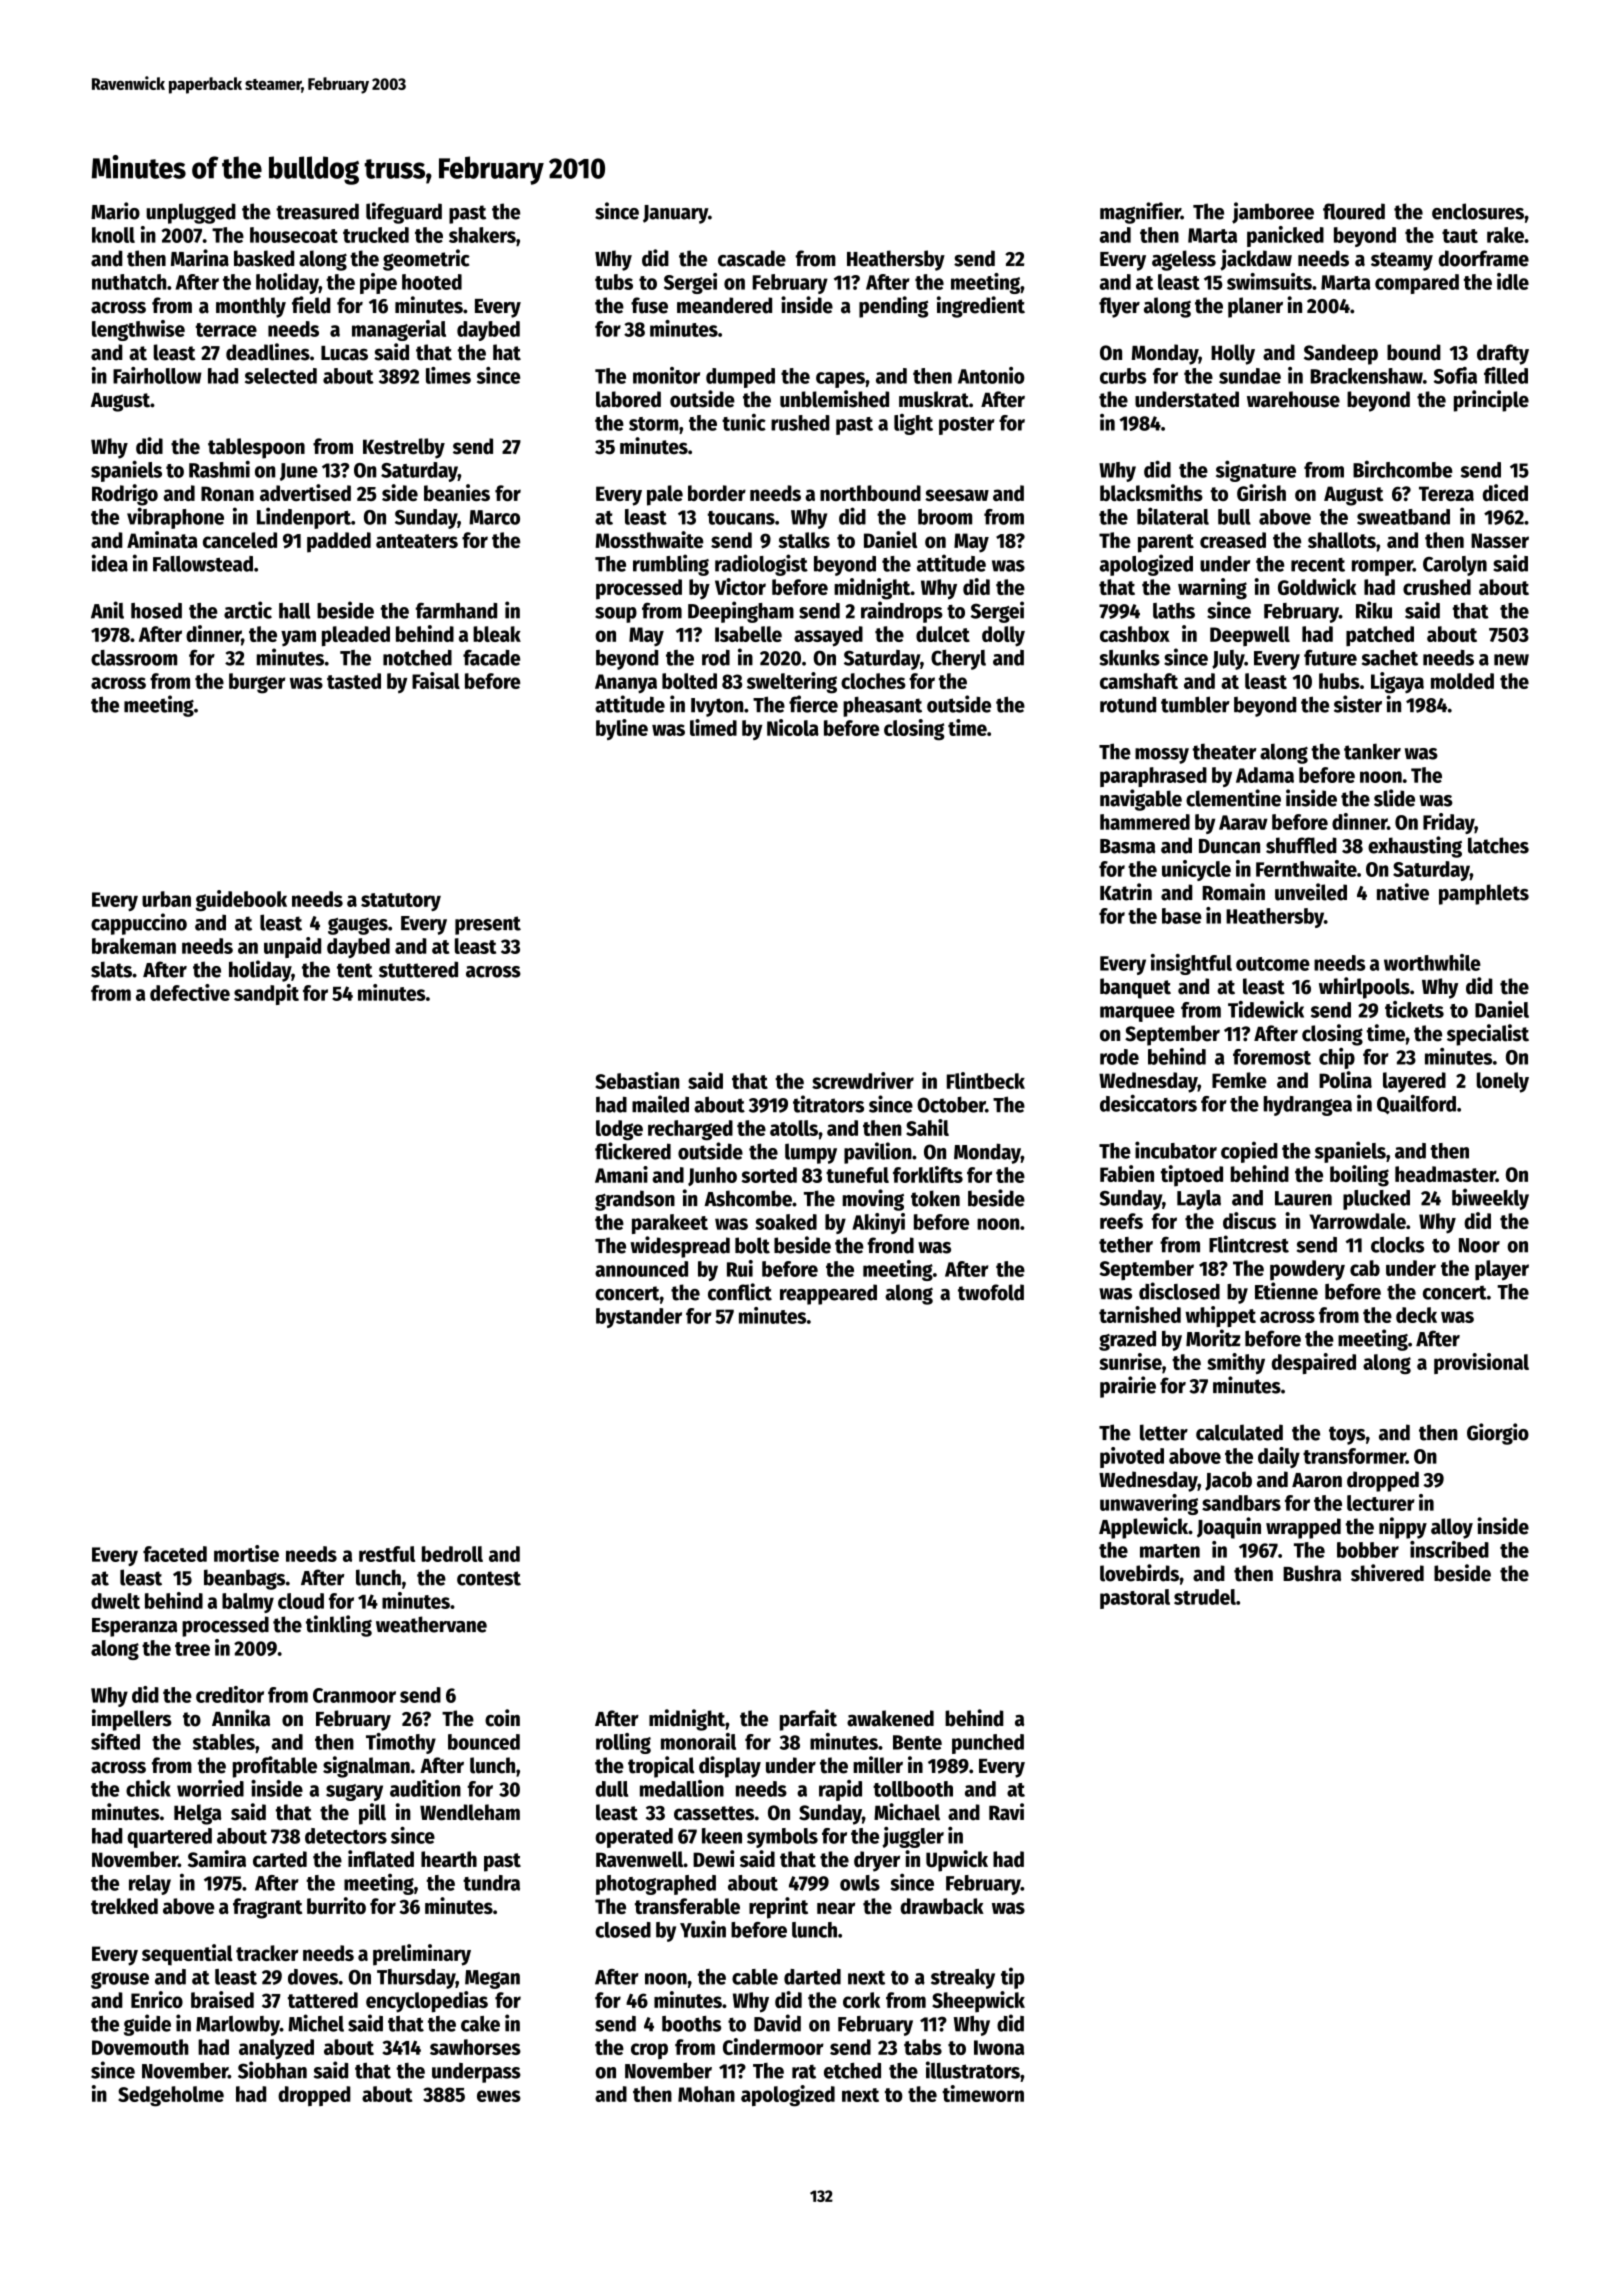 The image size is (1620, 2292). What do you see at coordinates (808, 1720) in the screenshot?
I see `parfait` at bounding box center [808, 1720].
